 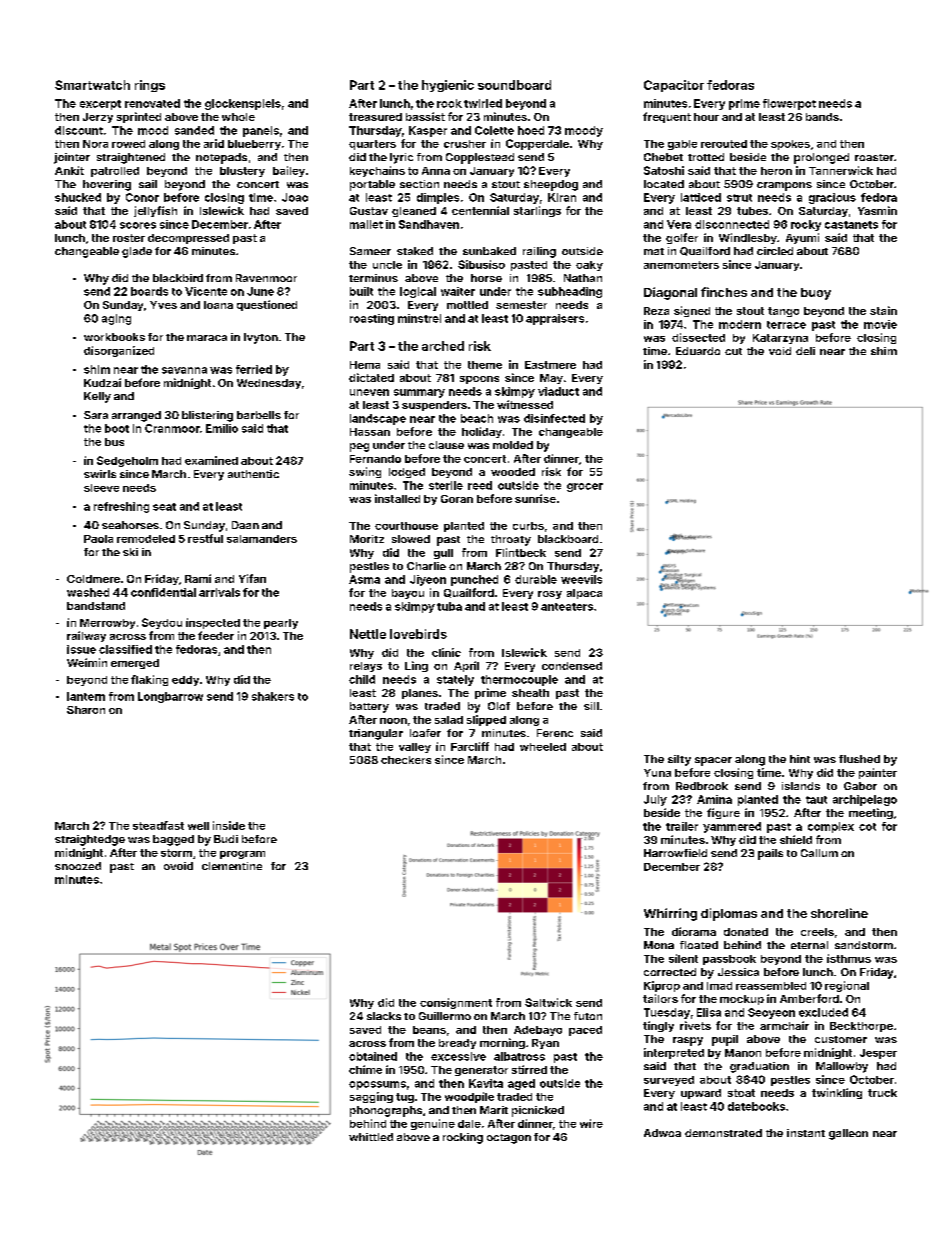 What do you see at coordinates (550, 365) in the screenshot?
I see `Eastmere` at bounding box center [550, 365].
